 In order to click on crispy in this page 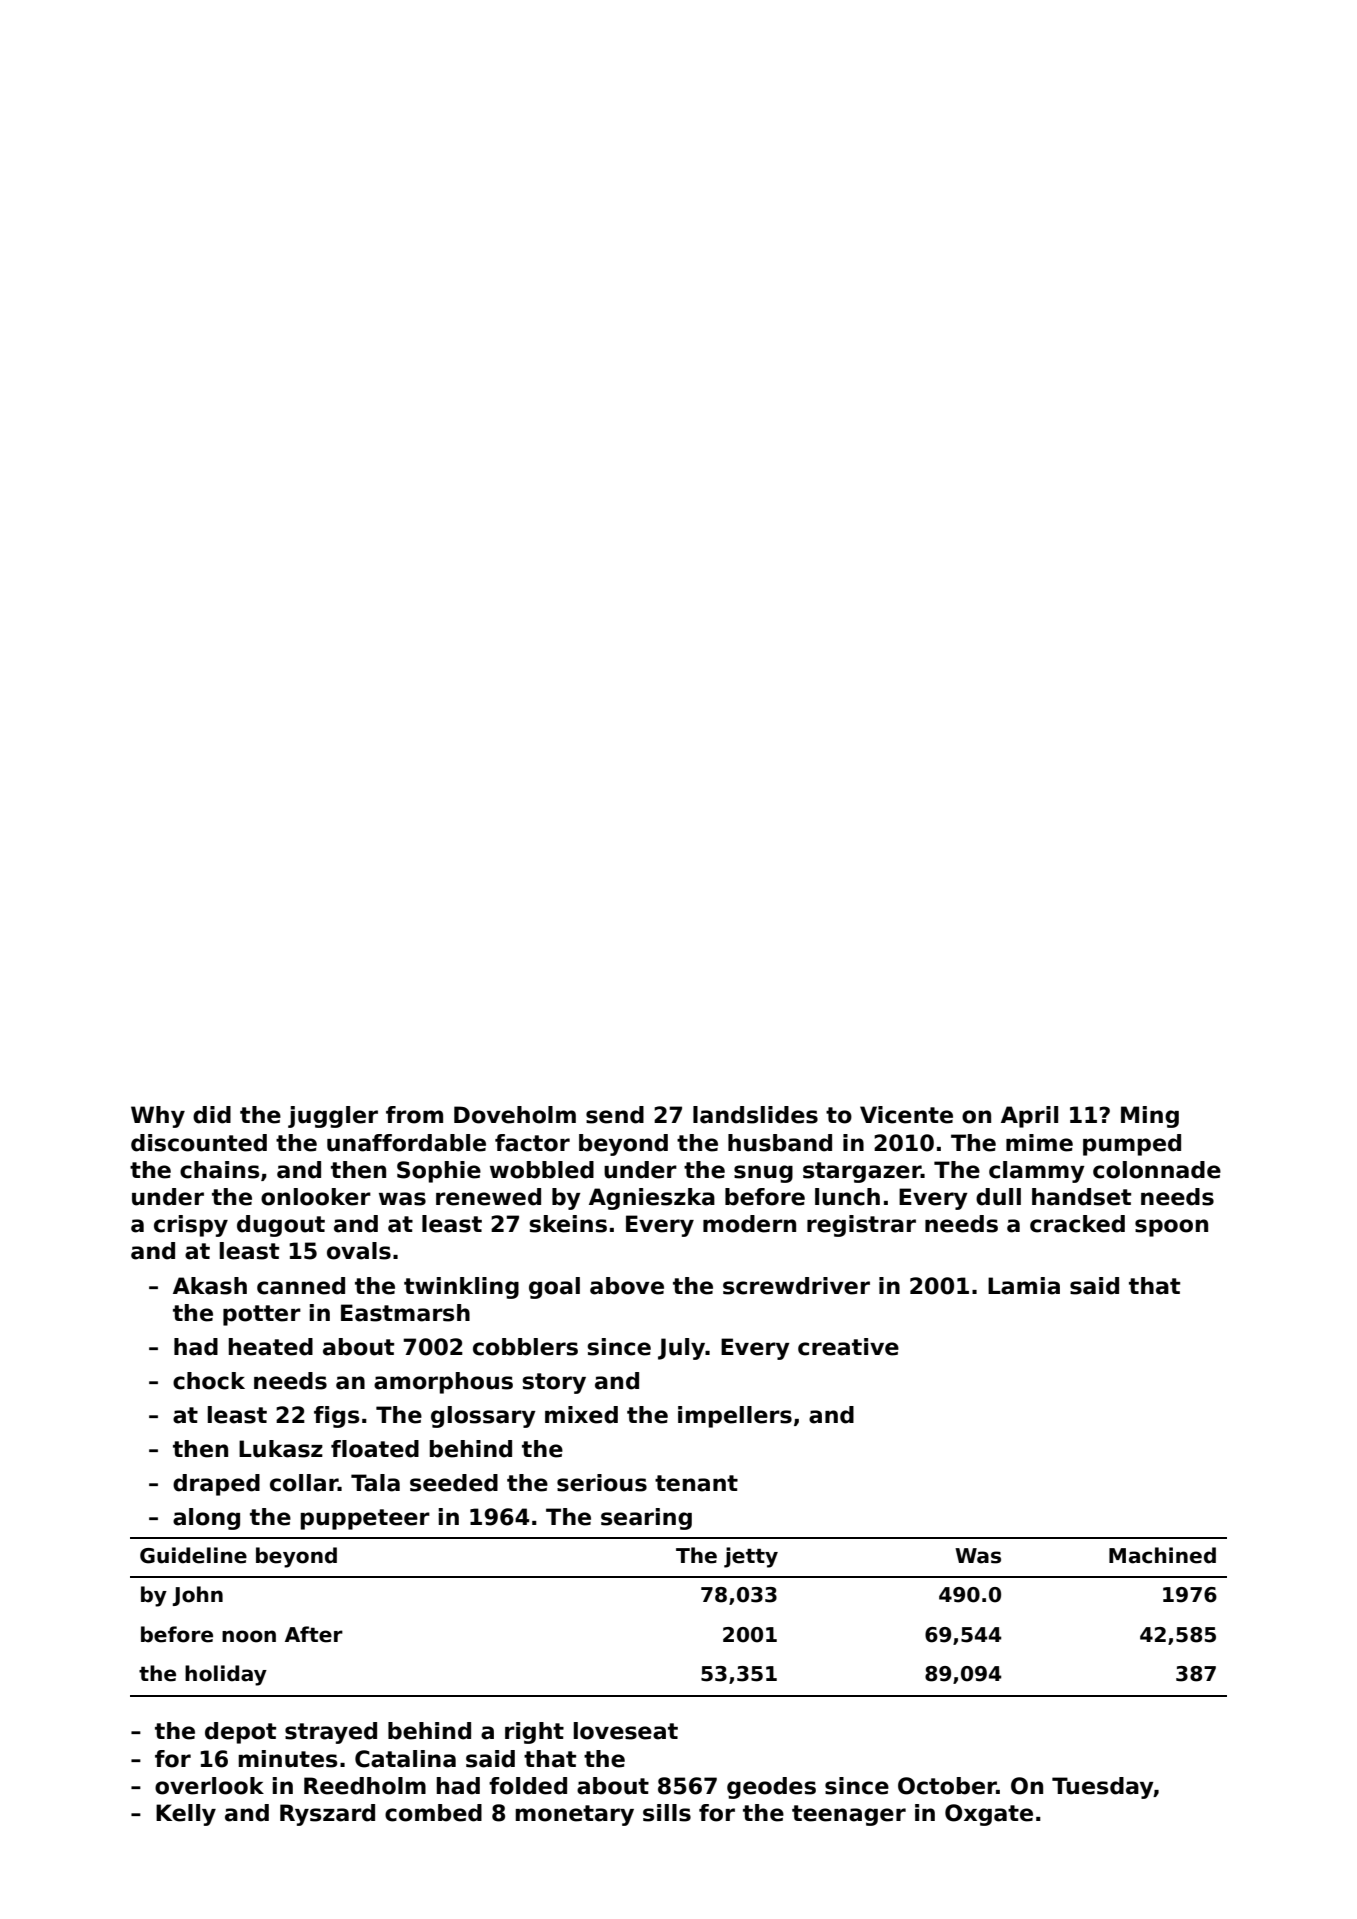, I will do `click(191, 1226)`.
